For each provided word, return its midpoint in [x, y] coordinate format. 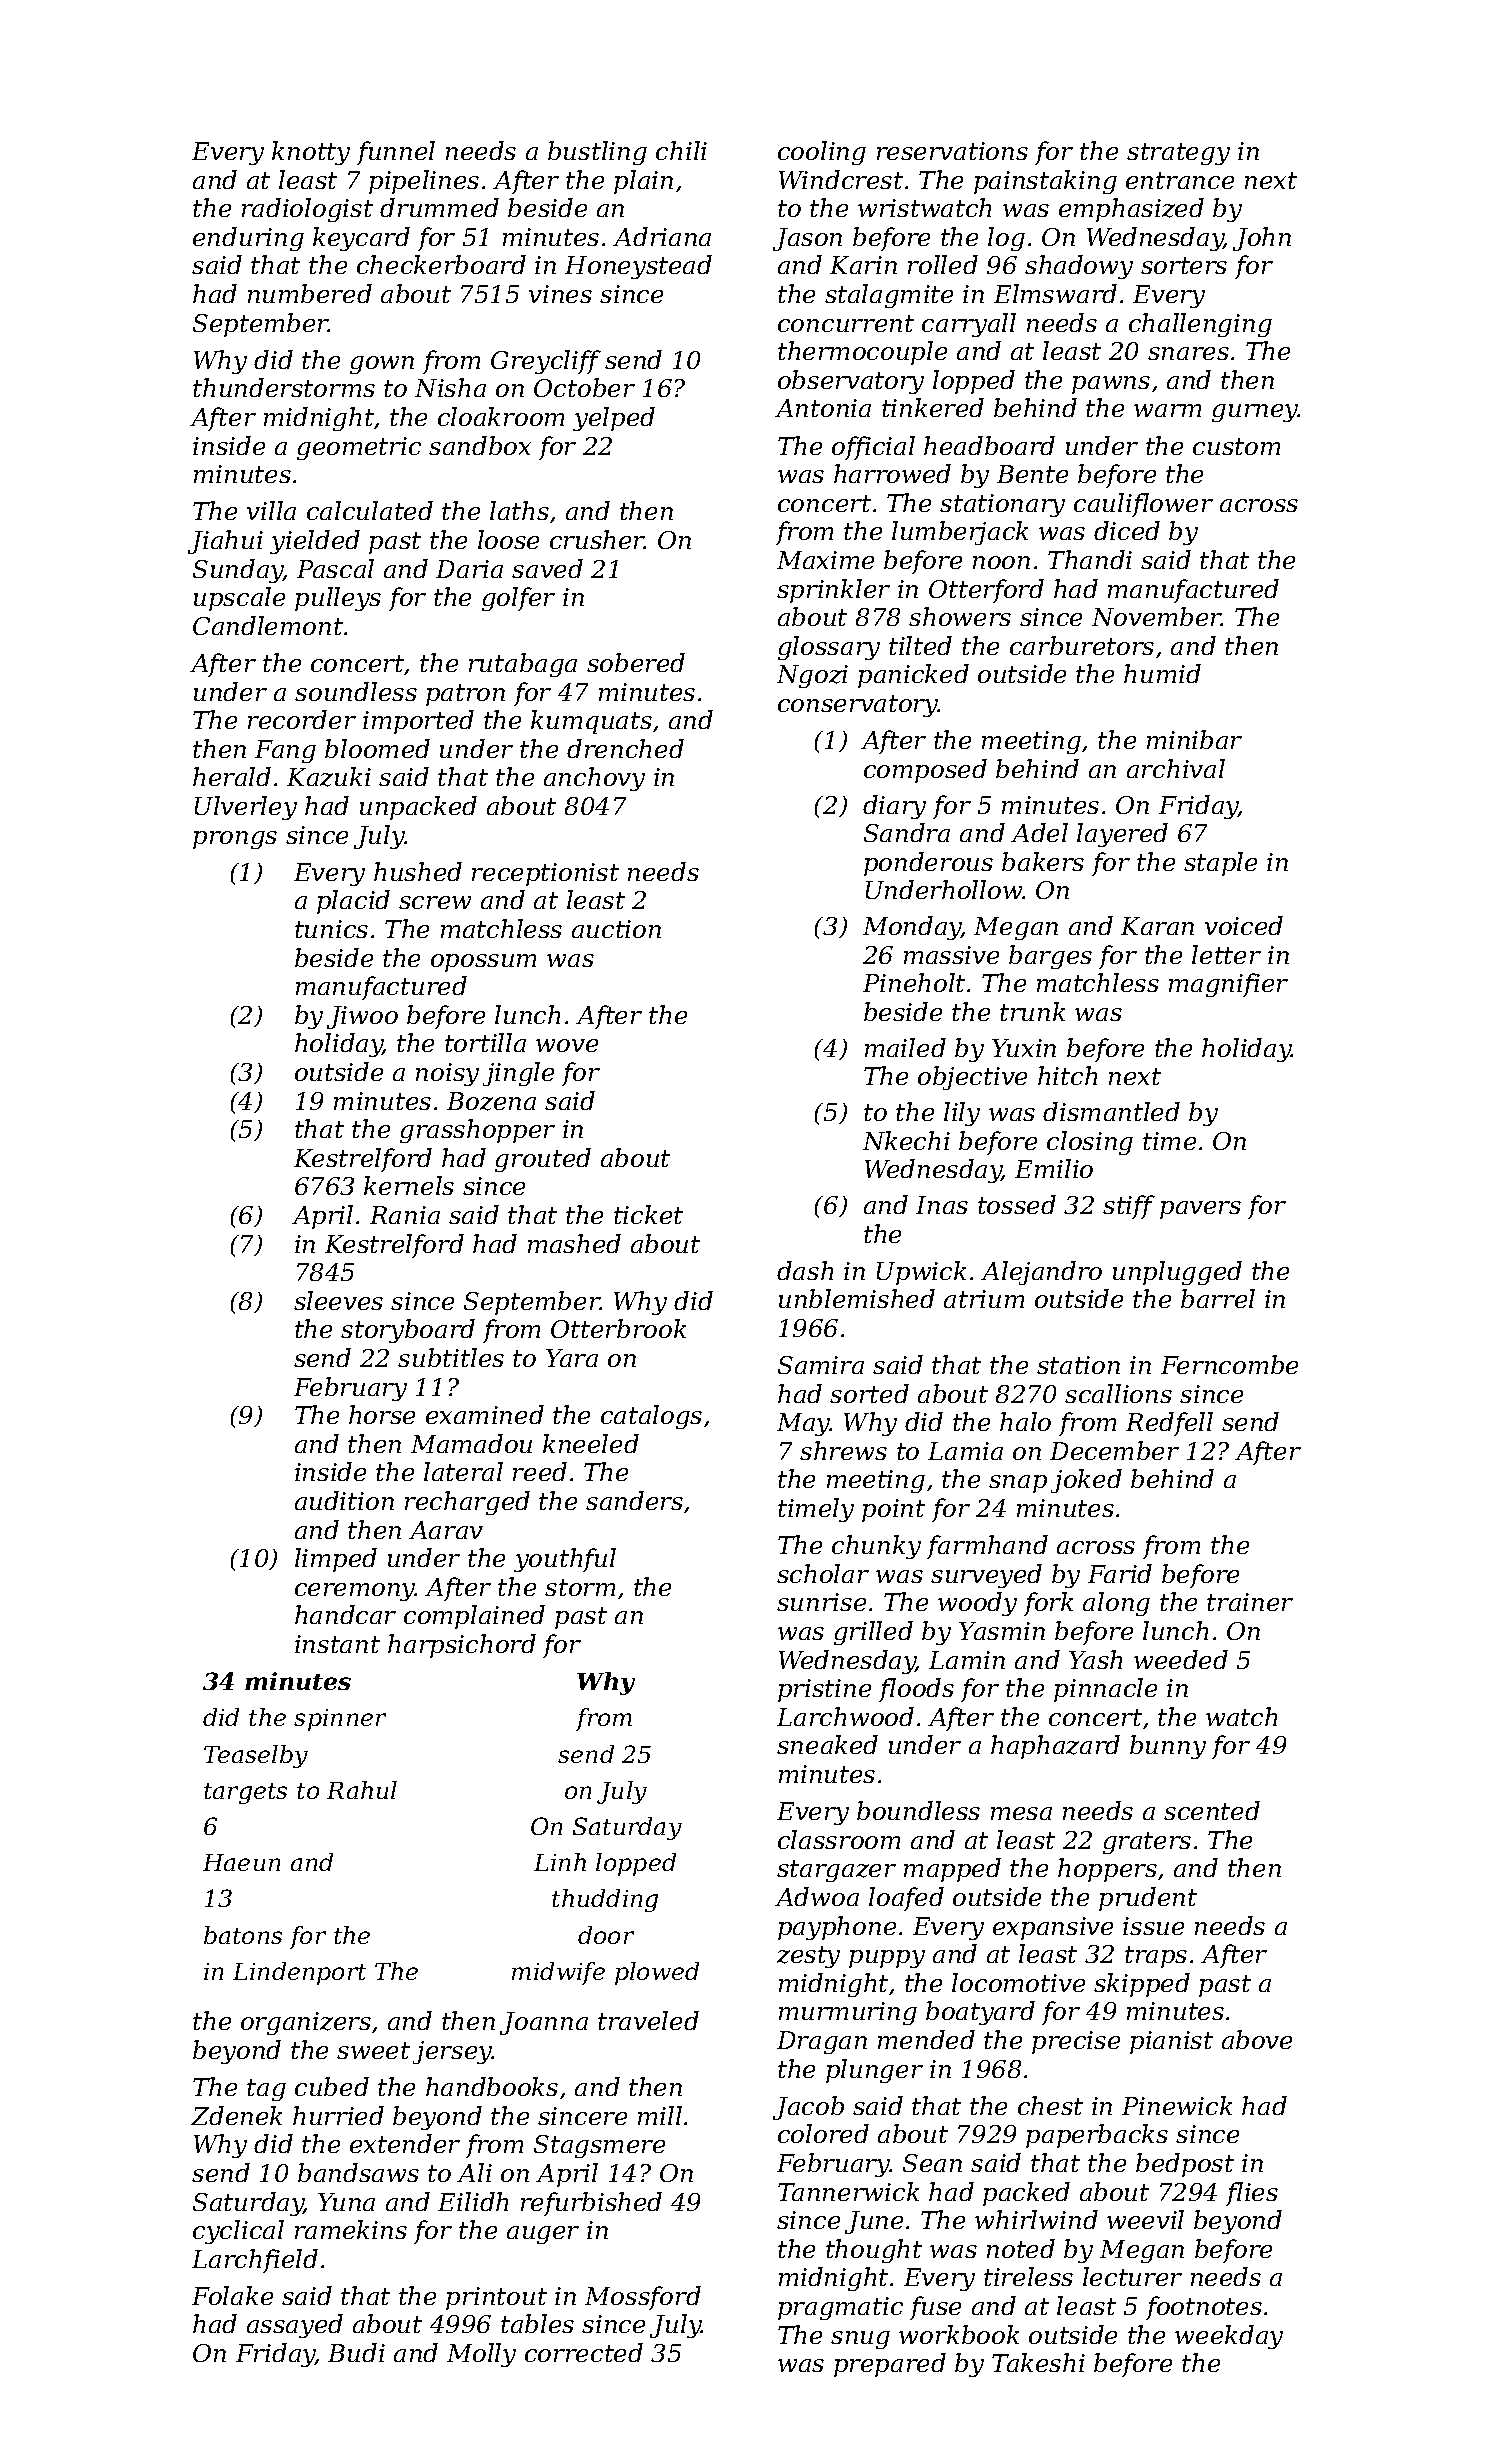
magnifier [1228, 985]
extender [405, 2143]
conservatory [858, 706]
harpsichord [462, 1646]
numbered [310, 293]
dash [805, 1270]
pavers [1200, 1210]
